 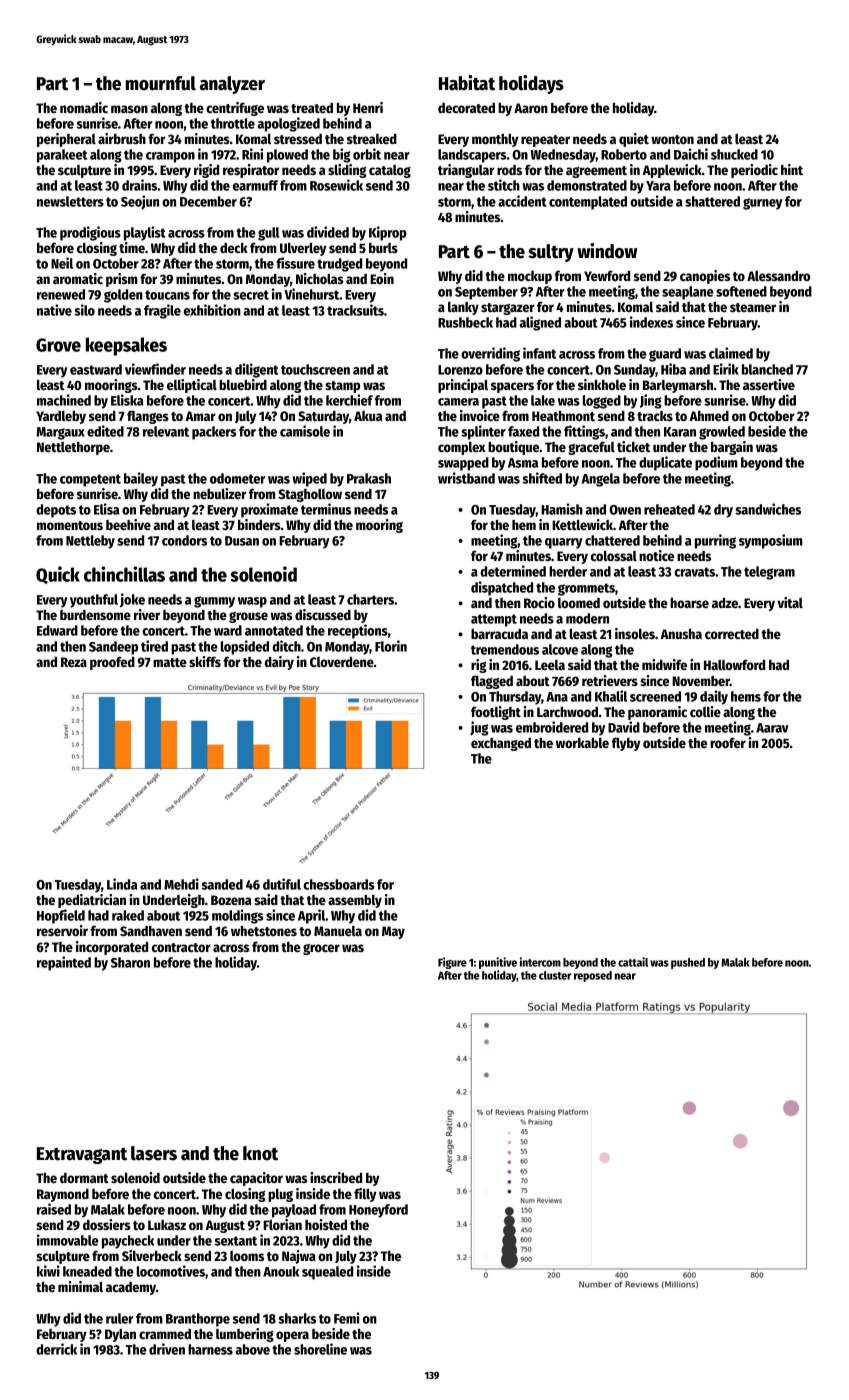 What do you see at coordinates (772, 728) in the screenshot?
I see `Aarav` at bounding box center [772, 728].
